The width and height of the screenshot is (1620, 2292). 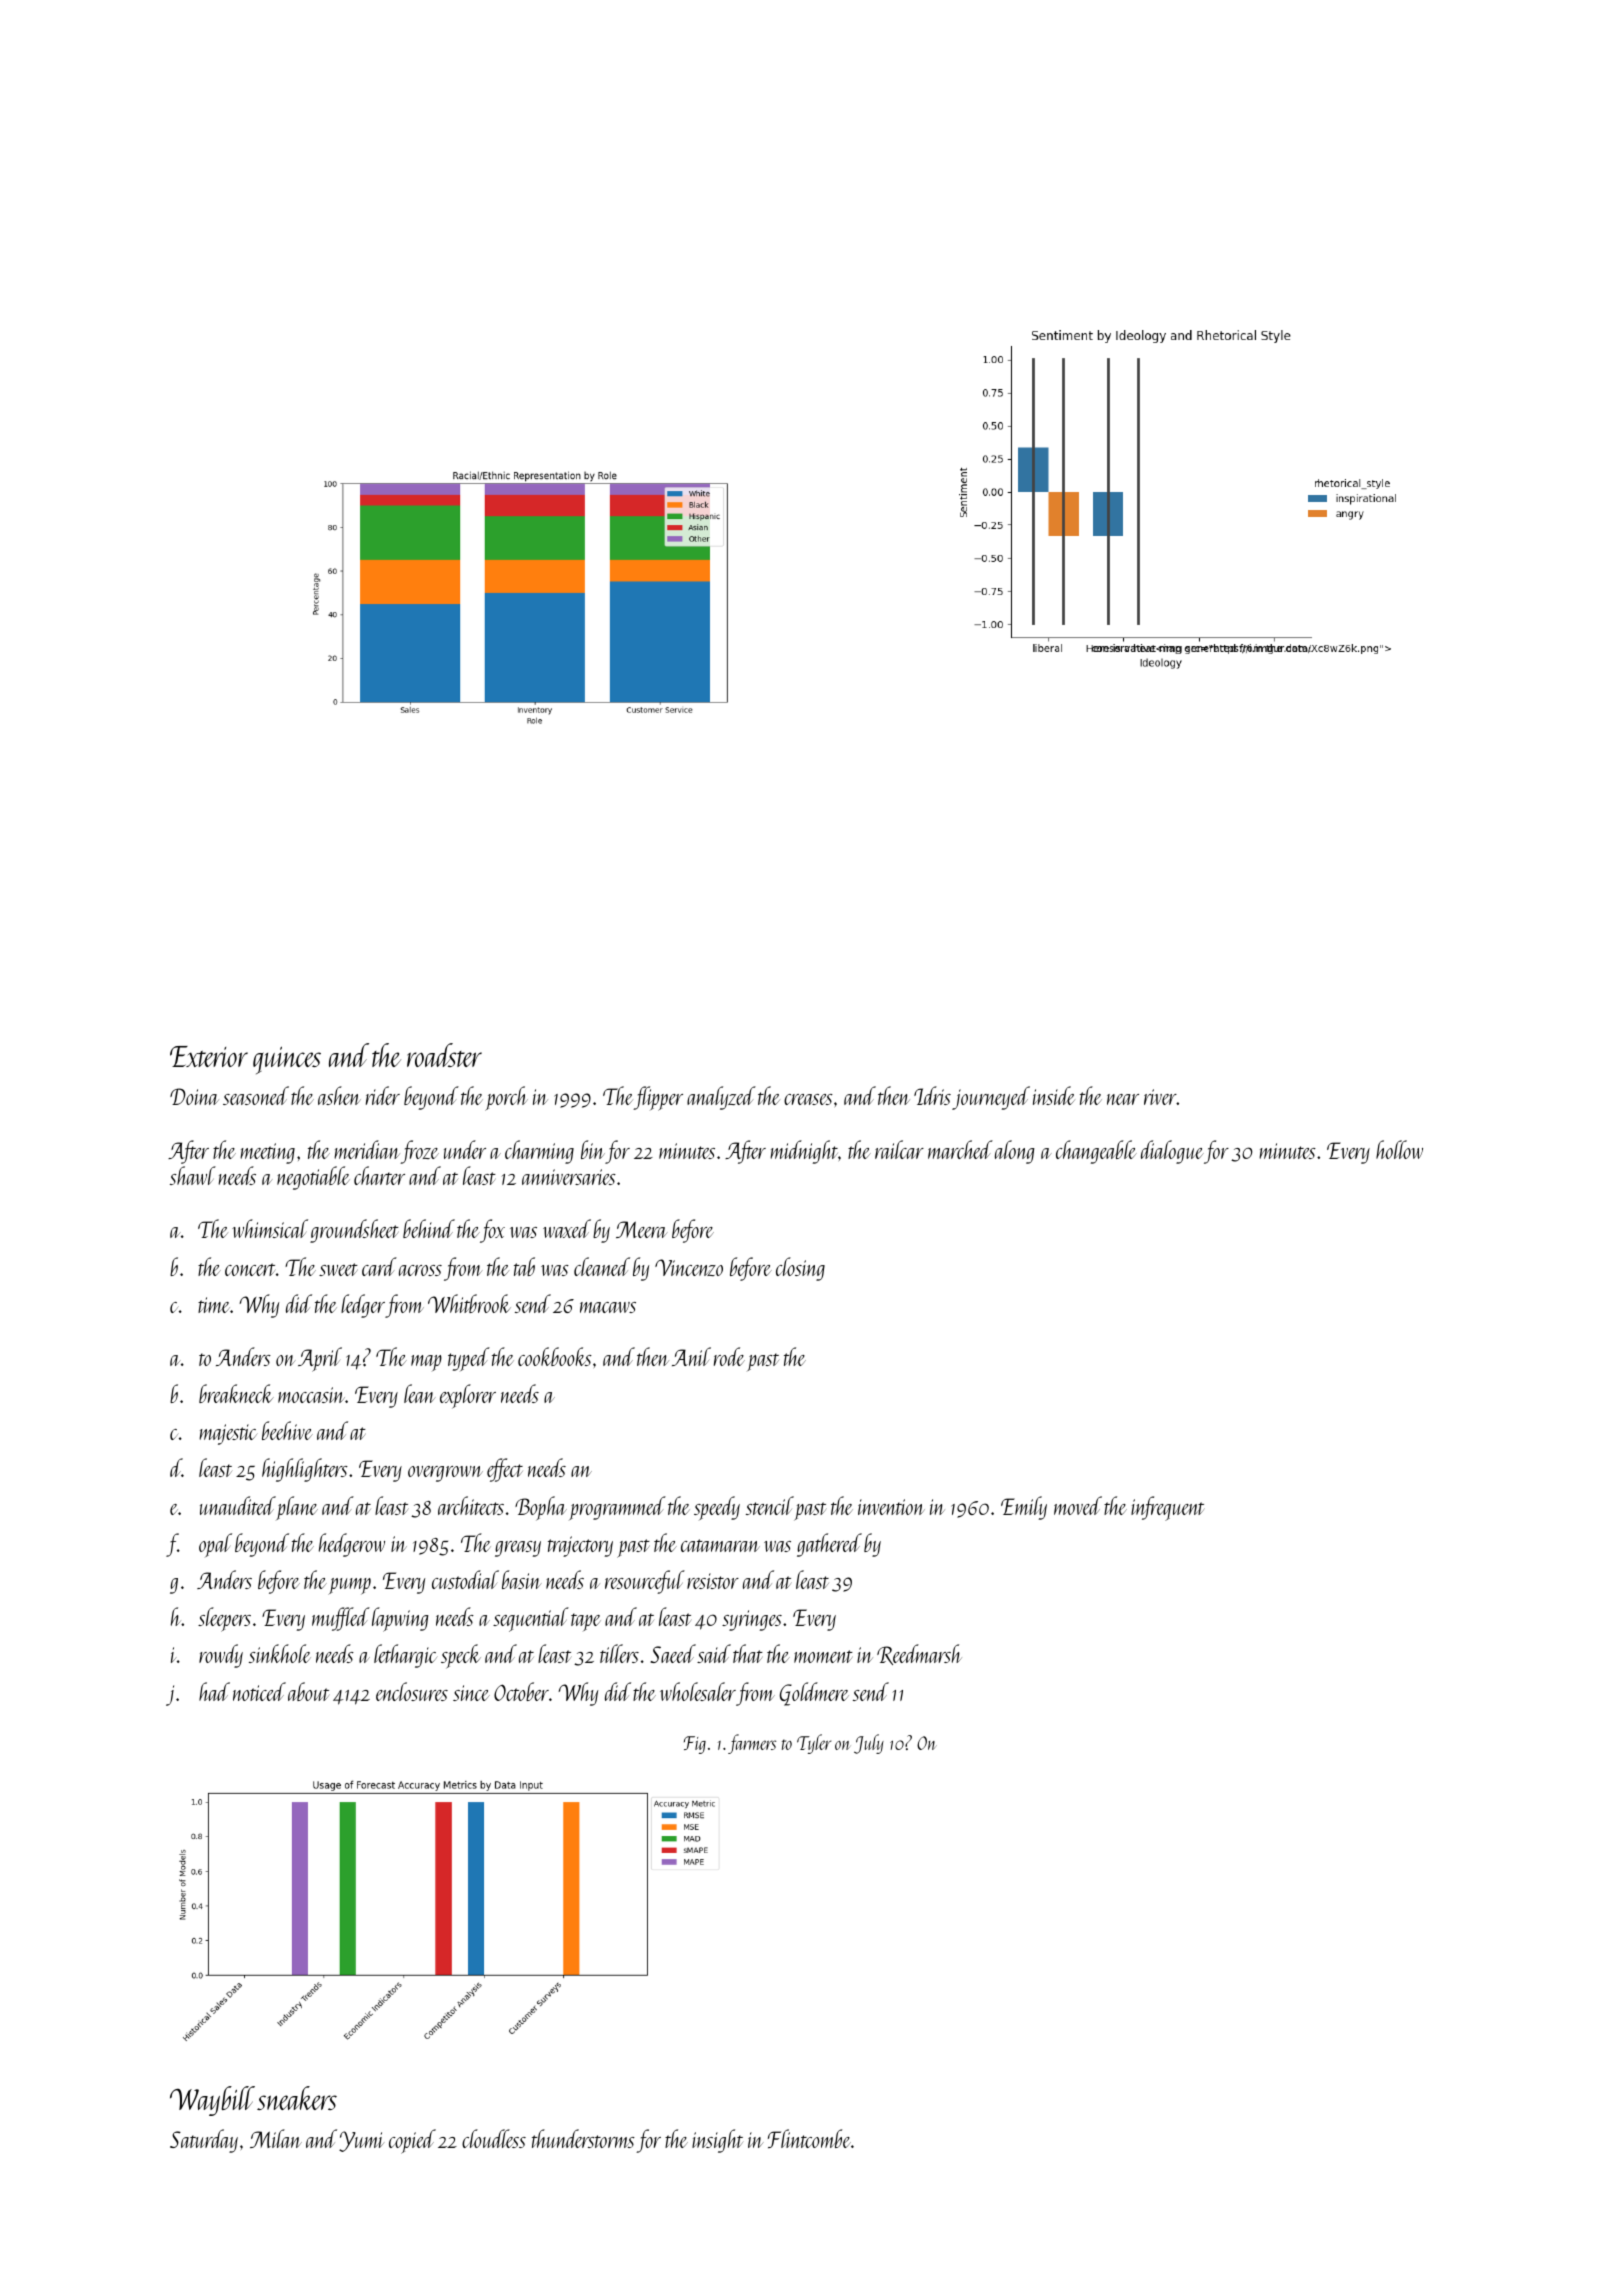 I want to click on sneakers, so click(x=297, y=2098).
